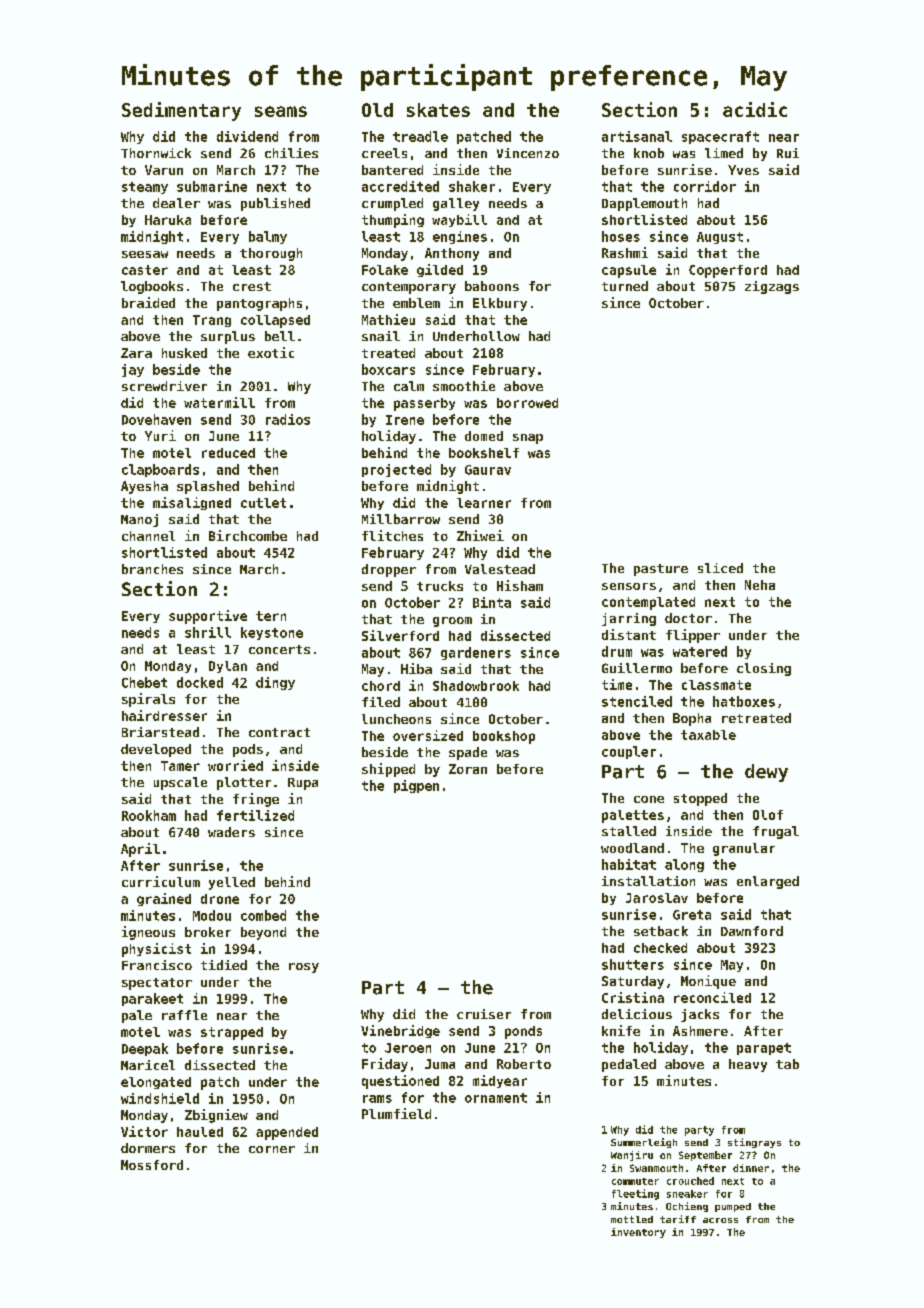 Image resolution: width=924 pixels, height=1308 pixels. I want to click on Thornwick, so click(156, 153).
